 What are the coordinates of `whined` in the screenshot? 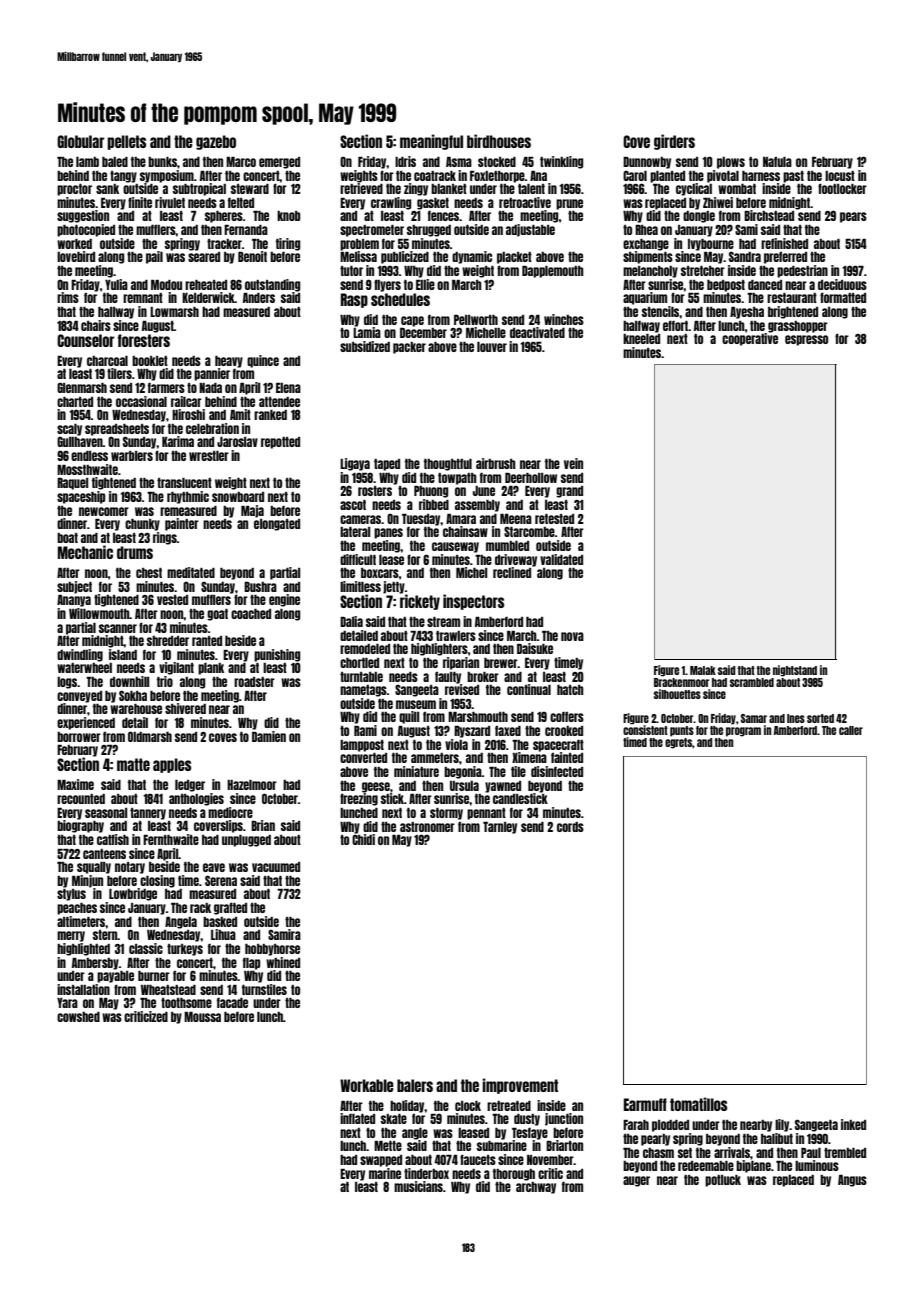 It's located at (283, 962).
